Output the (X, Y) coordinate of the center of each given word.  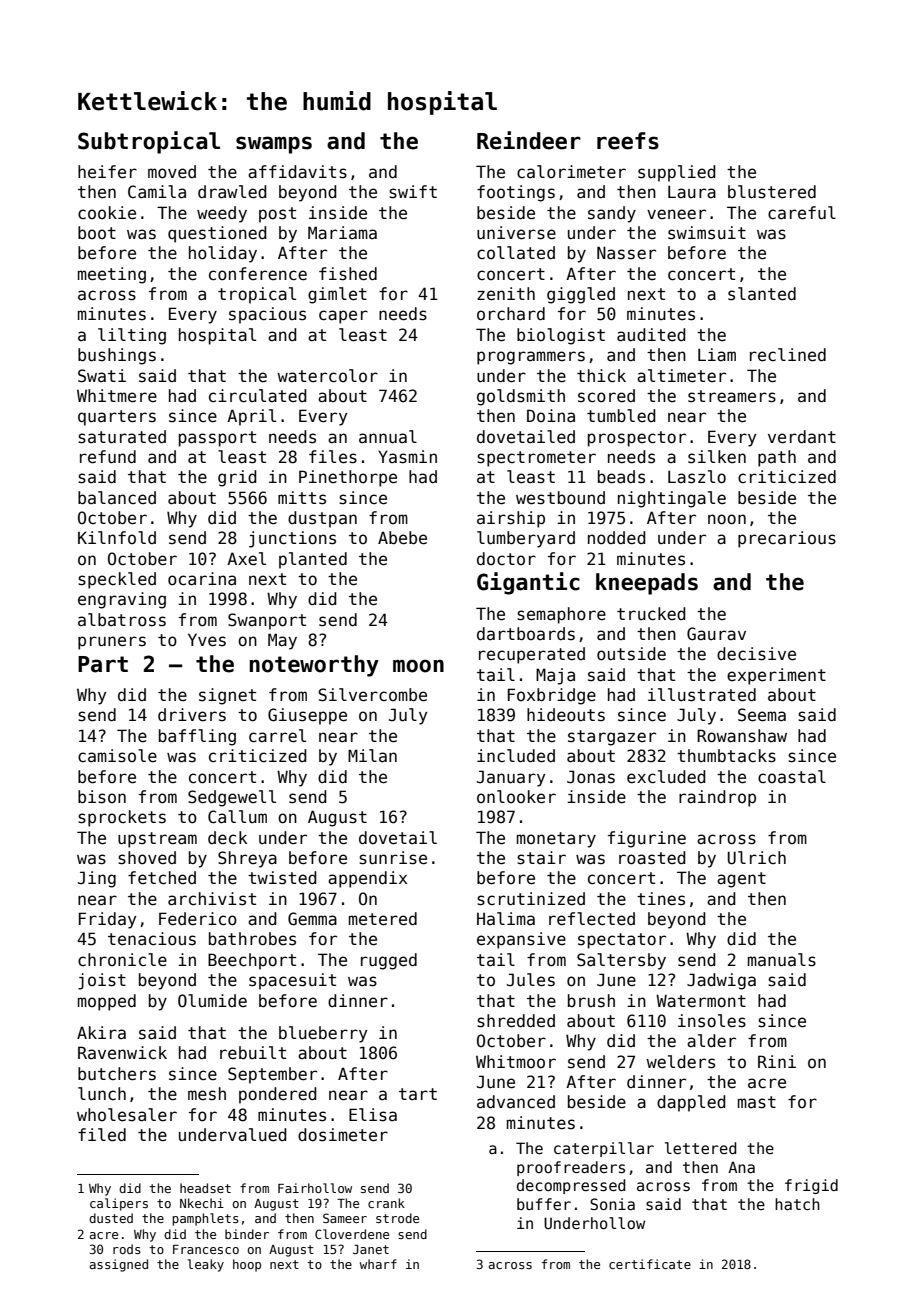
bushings (117, 356)
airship (511, 519)
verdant (802, 437)
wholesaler (127, 1115)
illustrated (702, 695)
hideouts (566, 715)
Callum (237, 817)
